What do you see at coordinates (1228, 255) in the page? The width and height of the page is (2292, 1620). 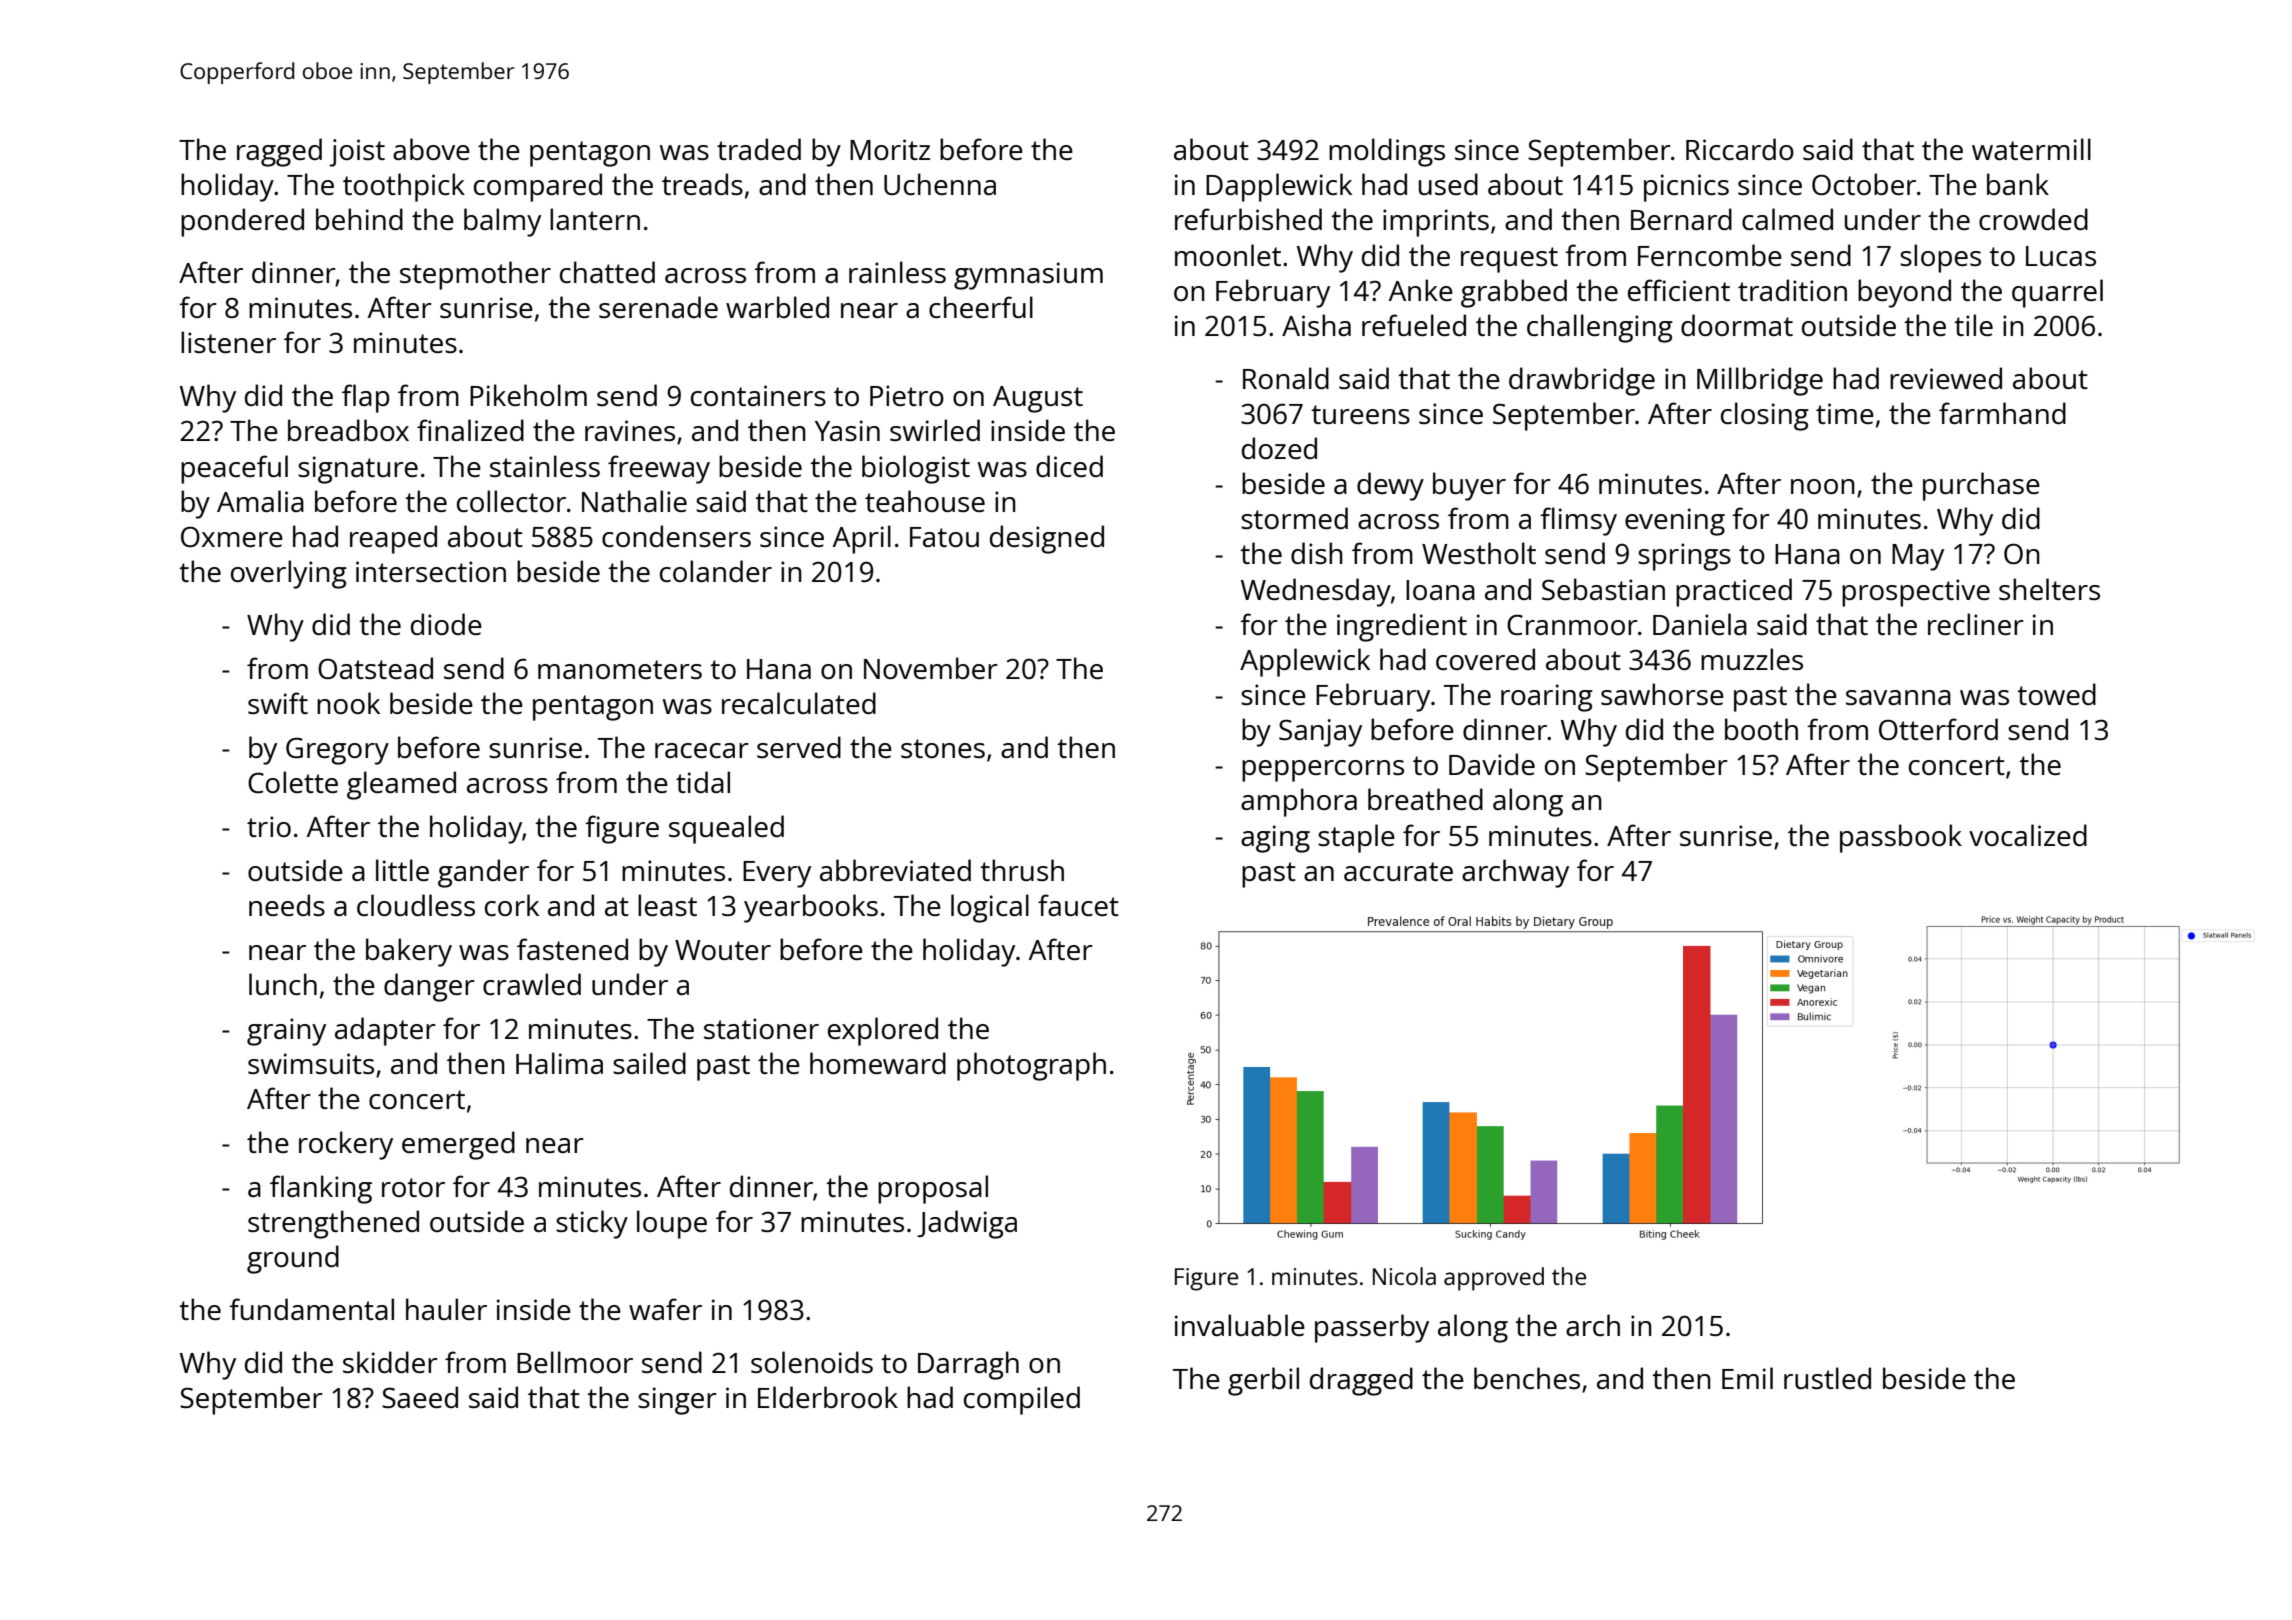 I see `moonlet` at bounding box center [1228, 255].
